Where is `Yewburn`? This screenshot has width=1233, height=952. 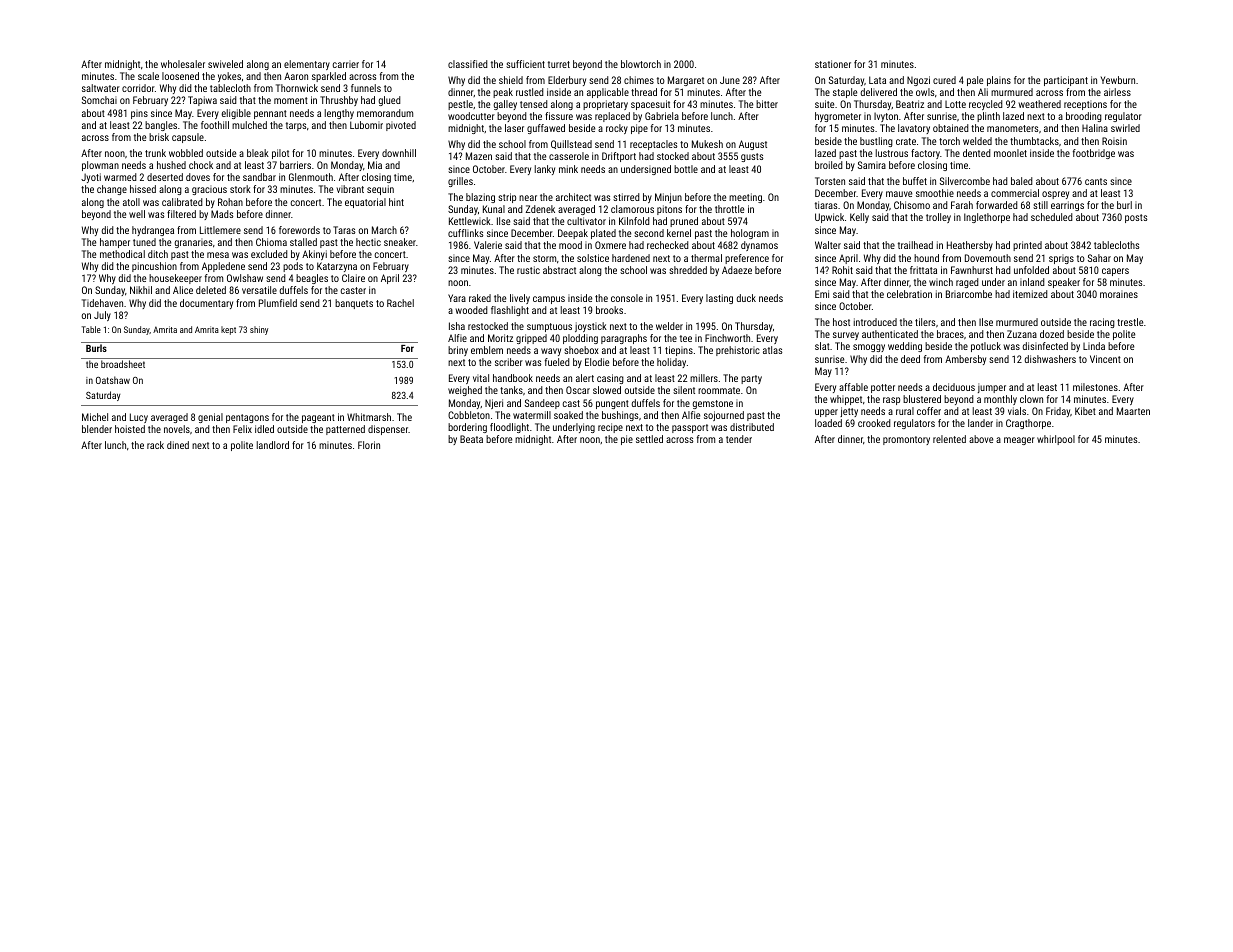
Yewburn is located at coordinates (1118, 80).
